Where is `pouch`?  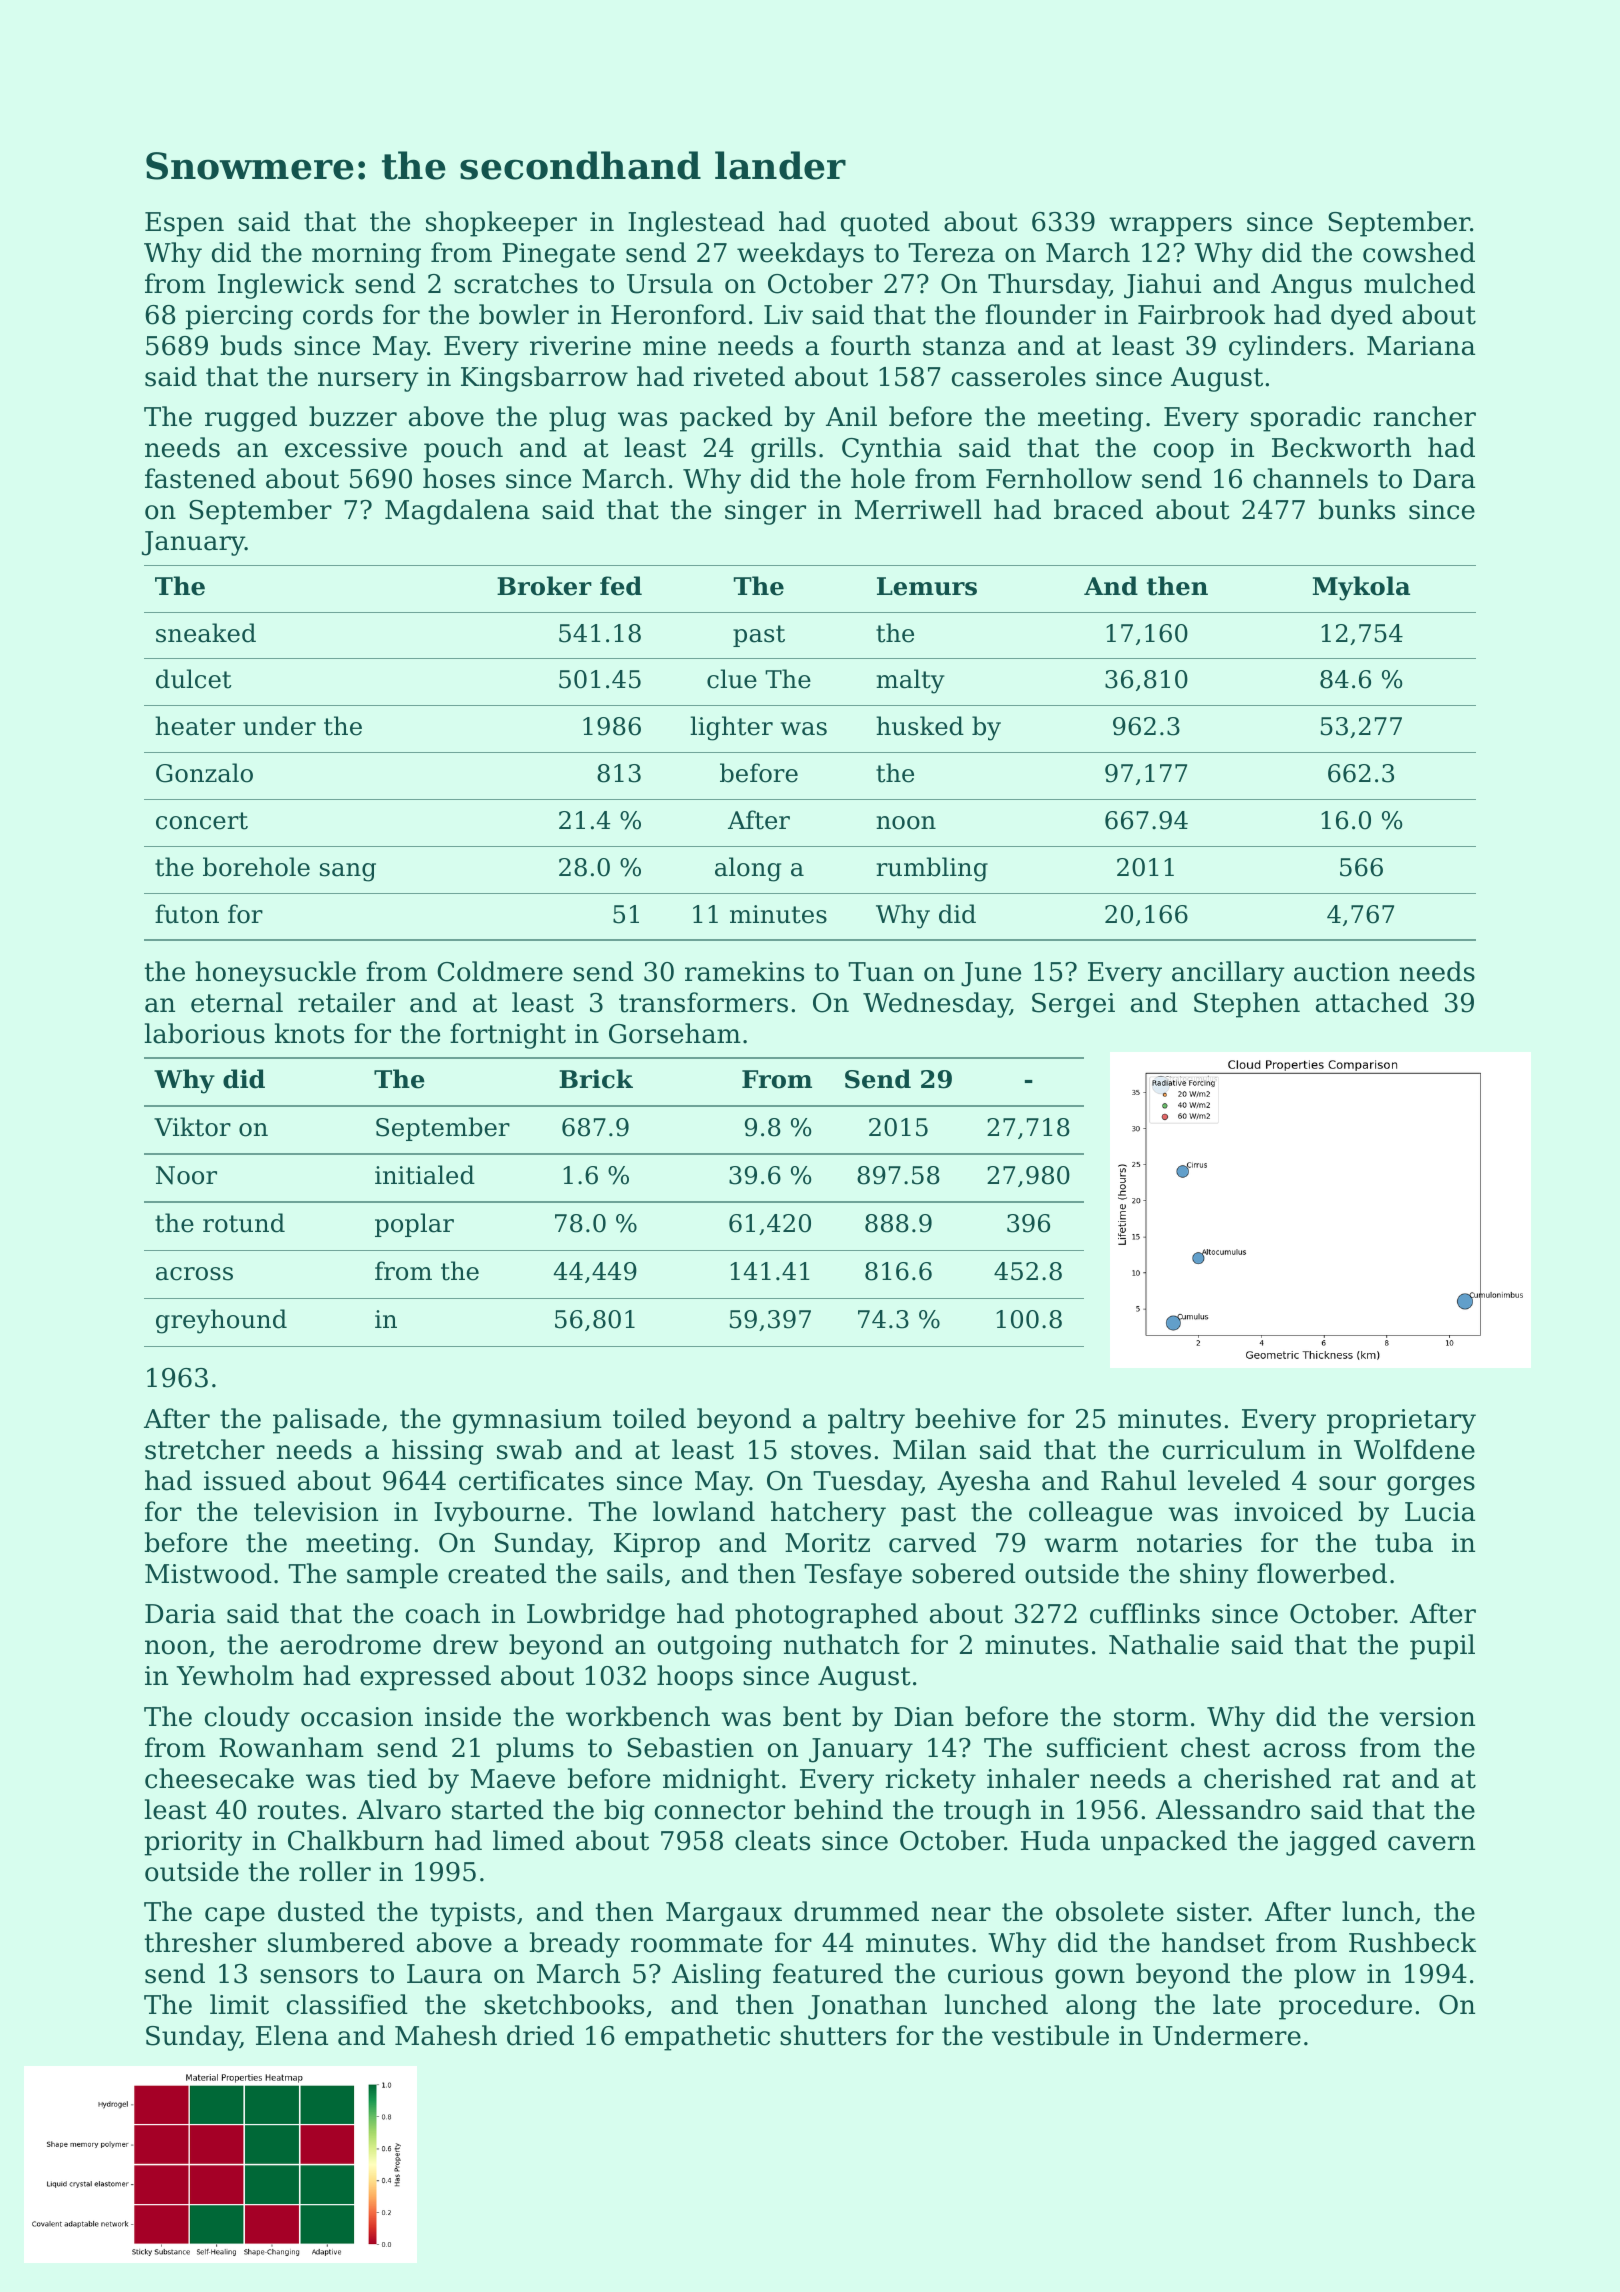 pouch is located at coordinates (463, 450).
